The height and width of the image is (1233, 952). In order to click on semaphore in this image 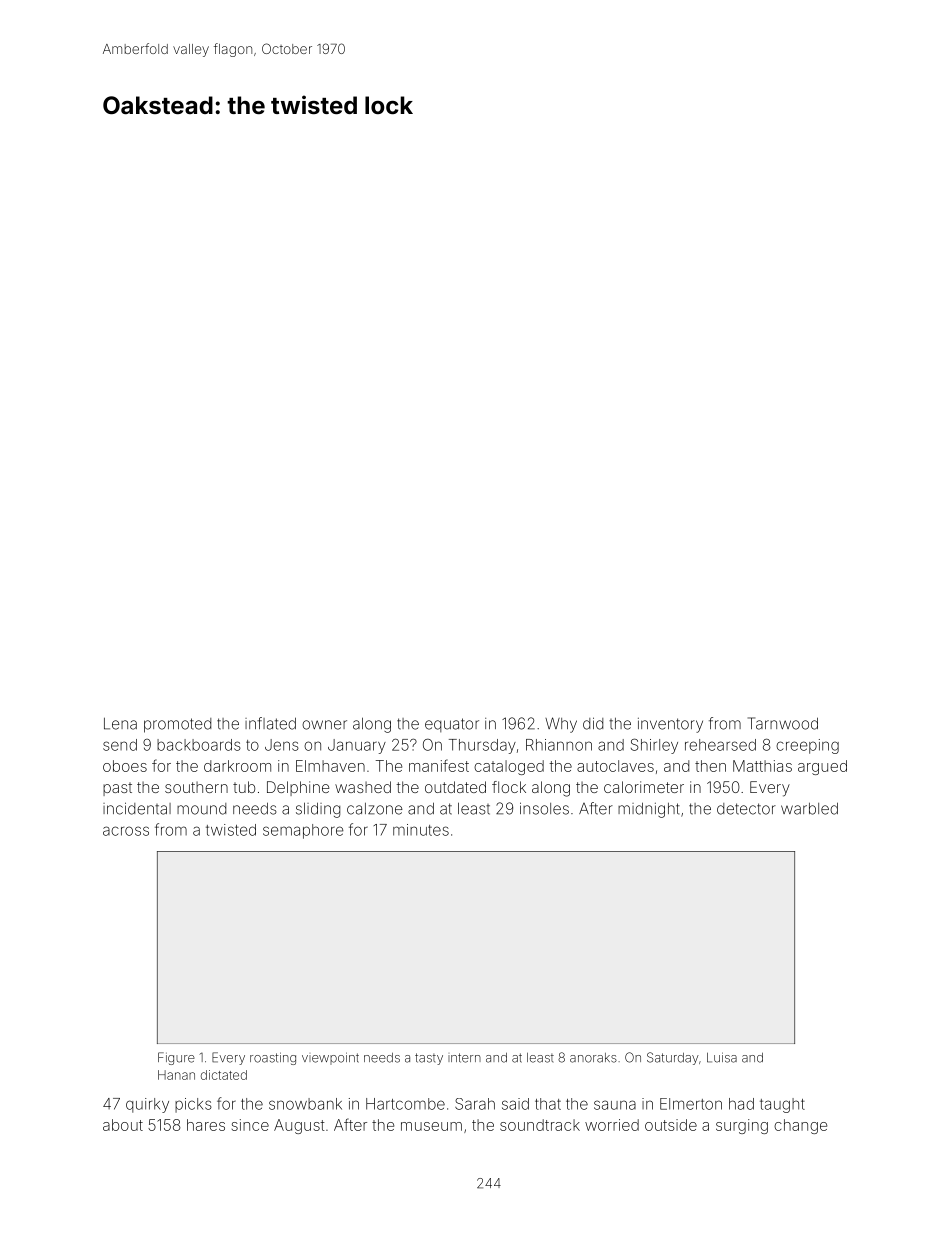, I will do `click(303, 831)`.
